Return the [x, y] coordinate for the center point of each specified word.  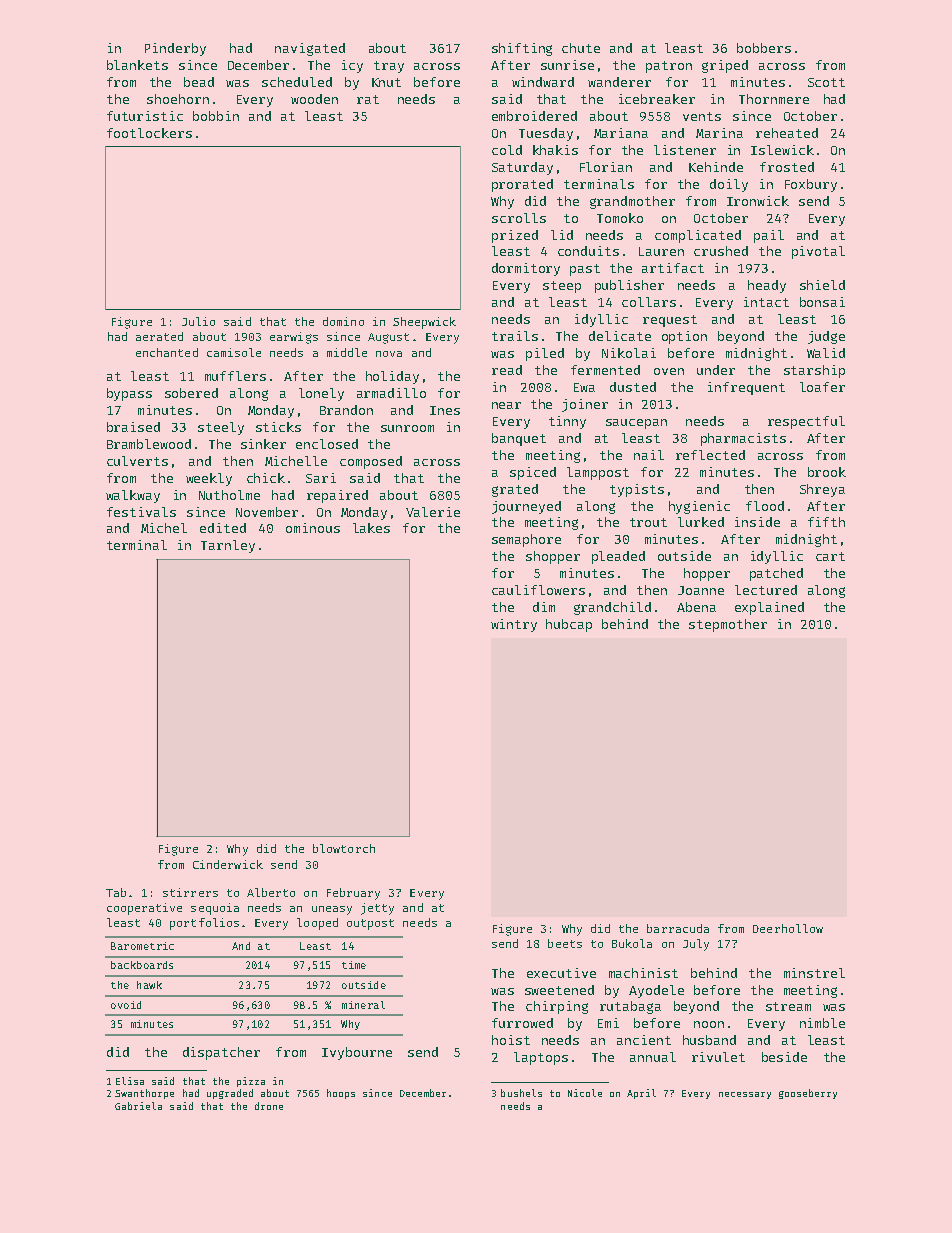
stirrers [190, 892]
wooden [314, 99]
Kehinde [716, 167]
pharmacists [743, 439]
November [267, 512]
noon [709, 1024]
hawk [149, 985]
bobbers [764, 48]
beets [565, 943]
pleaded [618, 557]
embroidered [534, 116]
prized [515, 236]
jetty [377, 909]
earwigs [294, 338]
